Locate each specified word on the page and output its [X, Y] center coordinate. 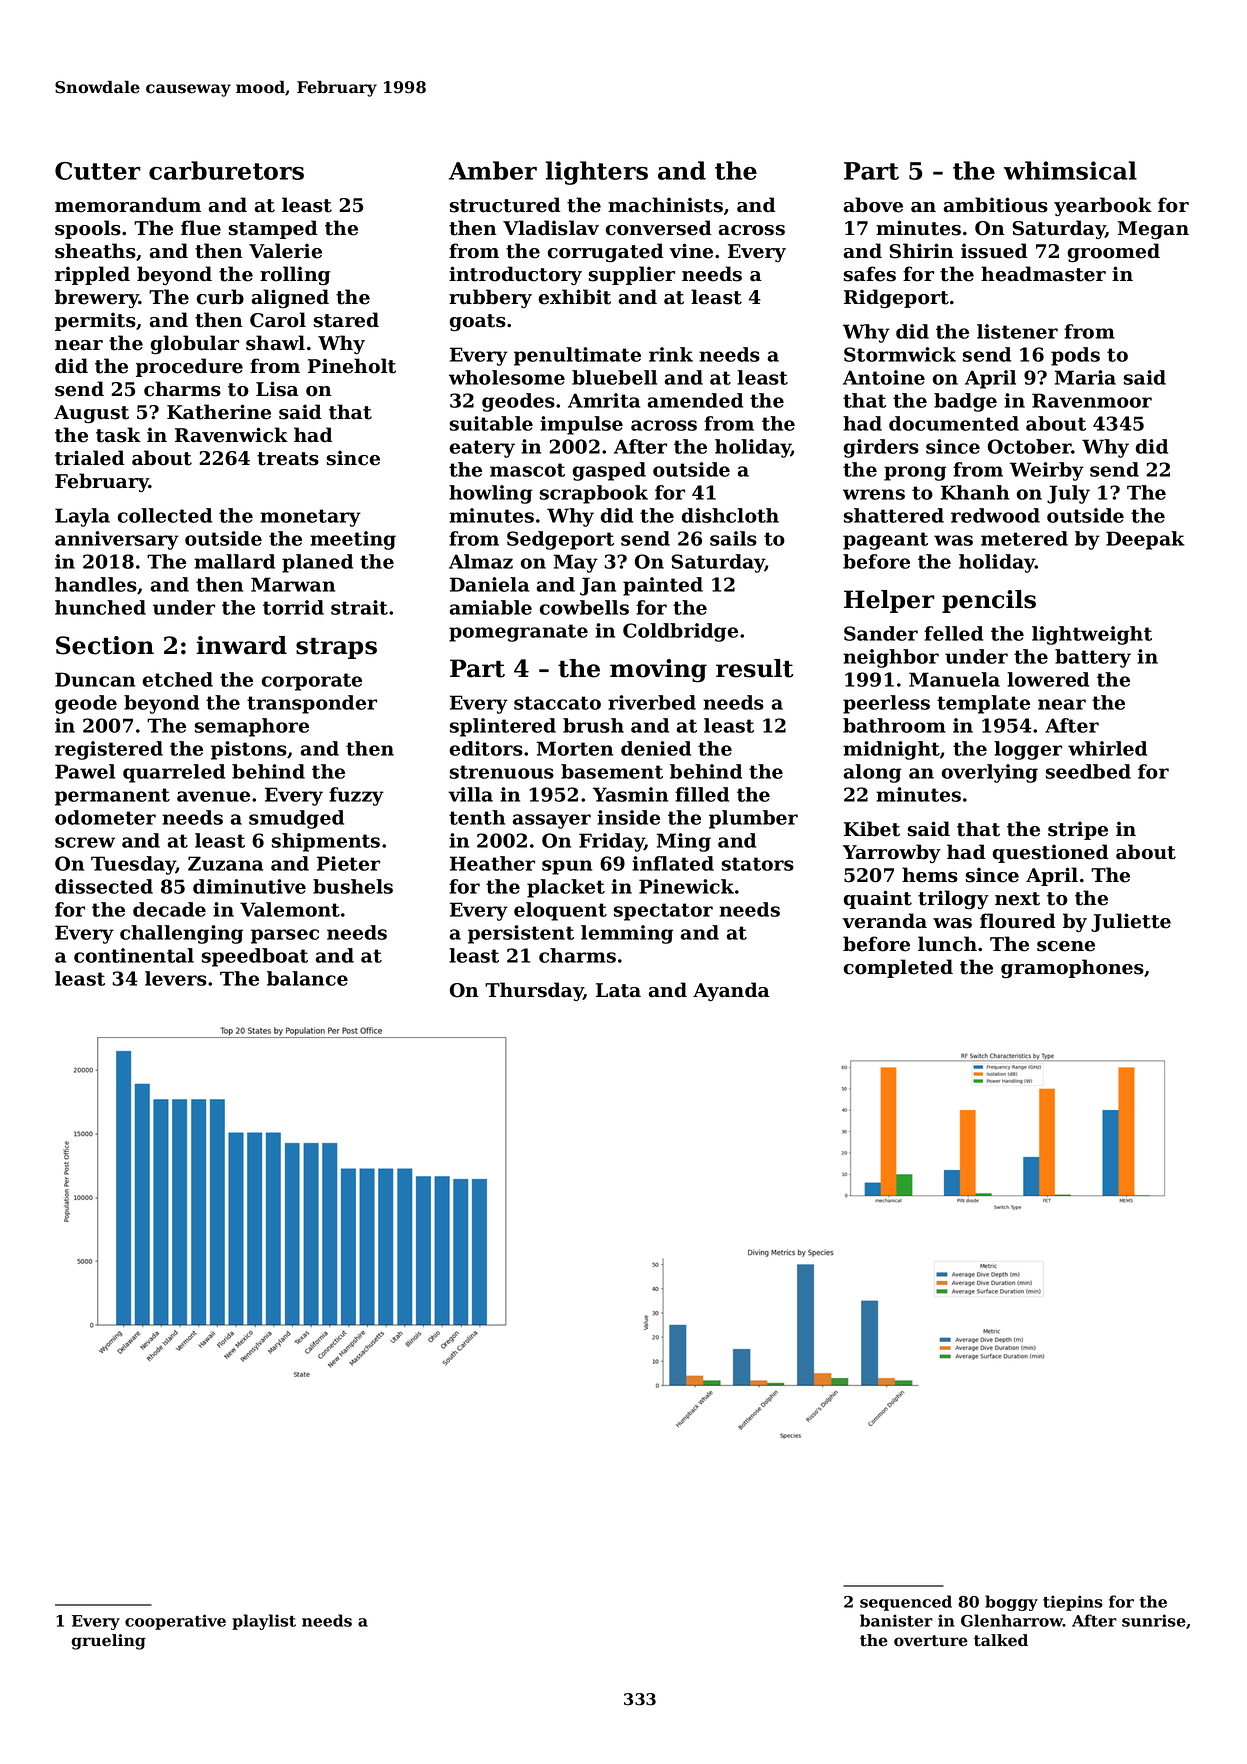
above [873, 205]
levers [176, 978]
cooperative [175, 1622]
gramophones [1072, 968]
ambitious [996, 205]
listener [1017, 331]
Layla [82, 517]
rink [671, 354]
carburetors [226, 170]
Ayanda [731, 991]
